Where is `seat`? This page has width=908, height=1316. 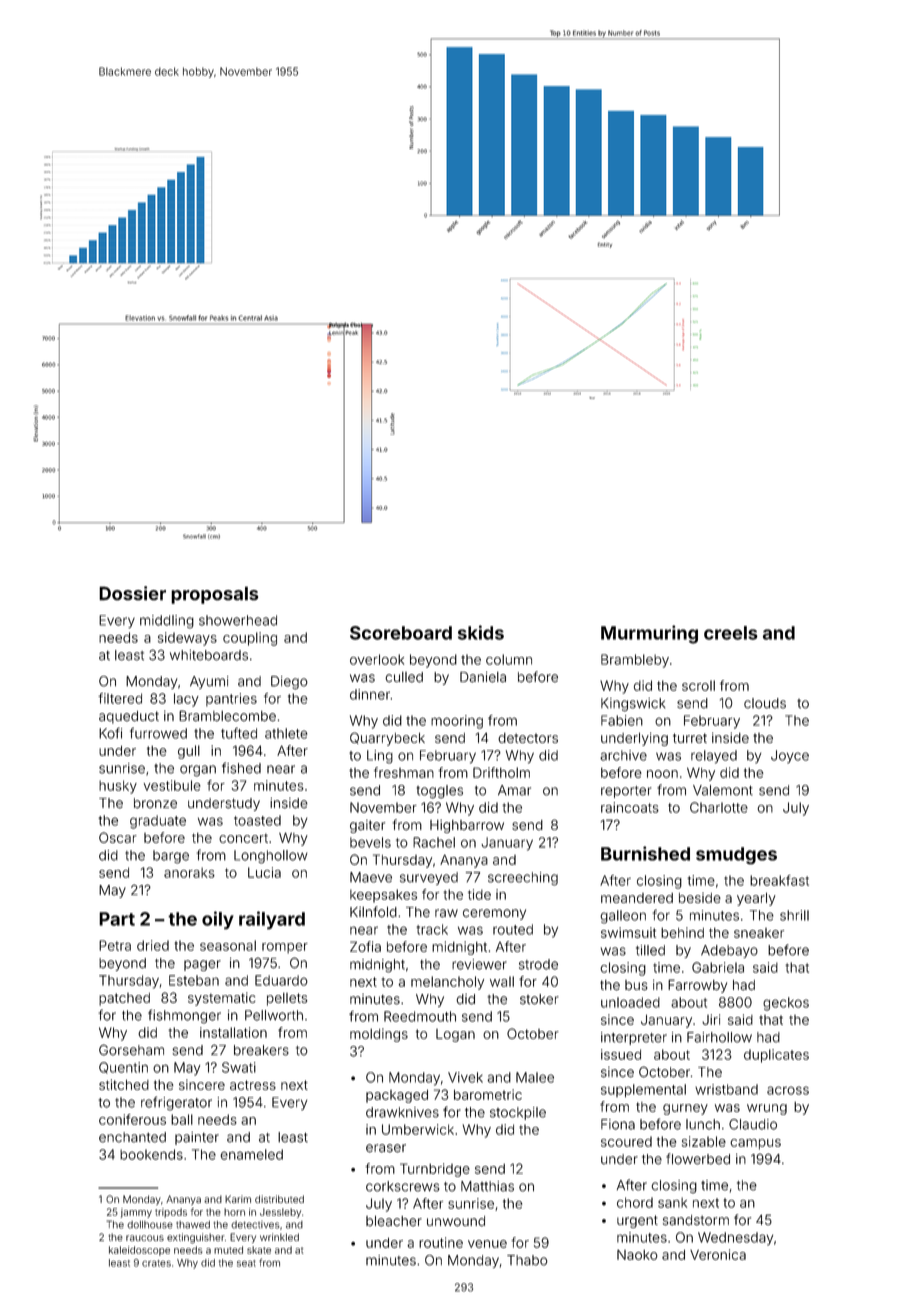 seat is located at coordinates (246, 1263).
